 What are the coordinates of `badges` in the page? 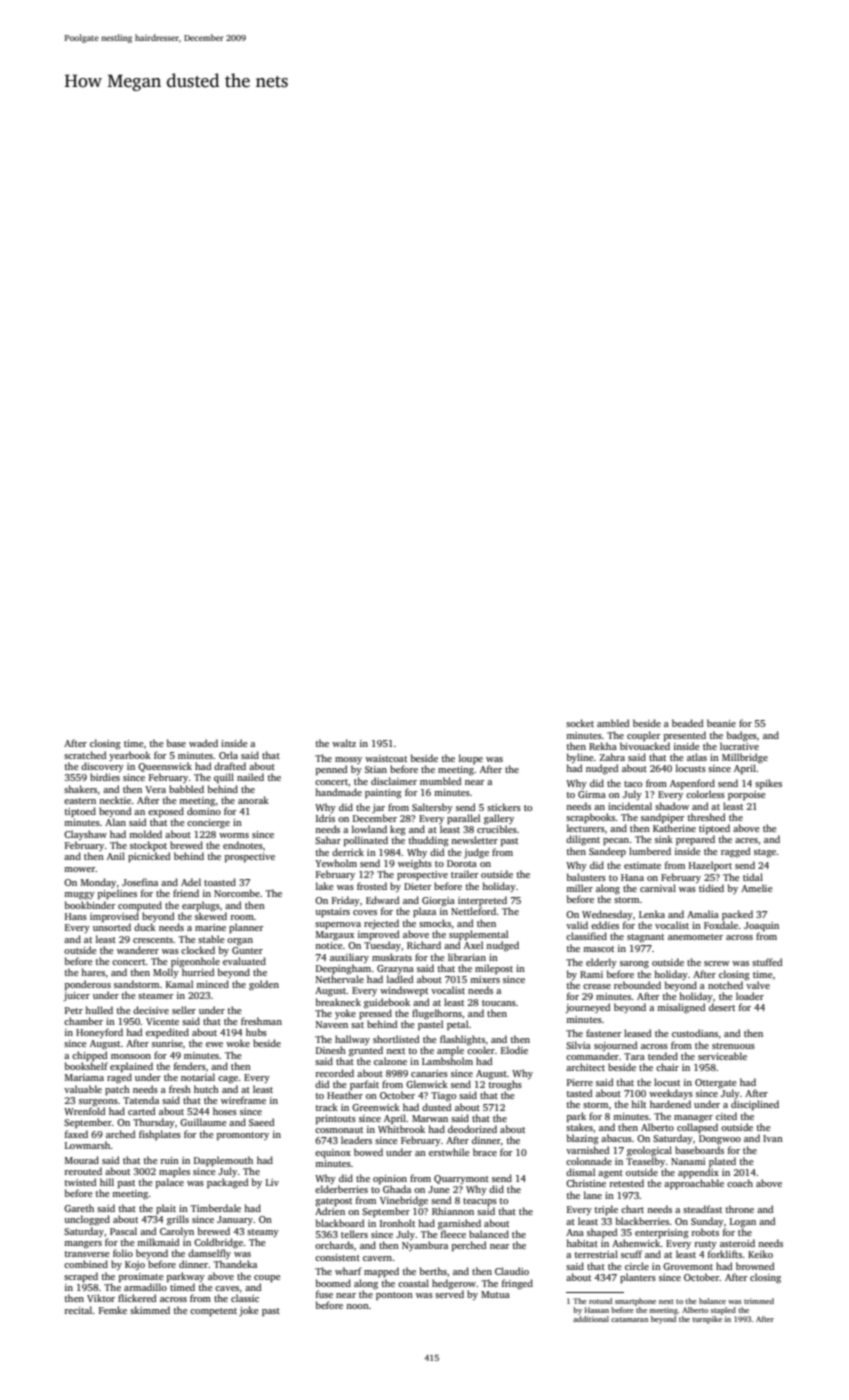 It's located at (742, 736).
